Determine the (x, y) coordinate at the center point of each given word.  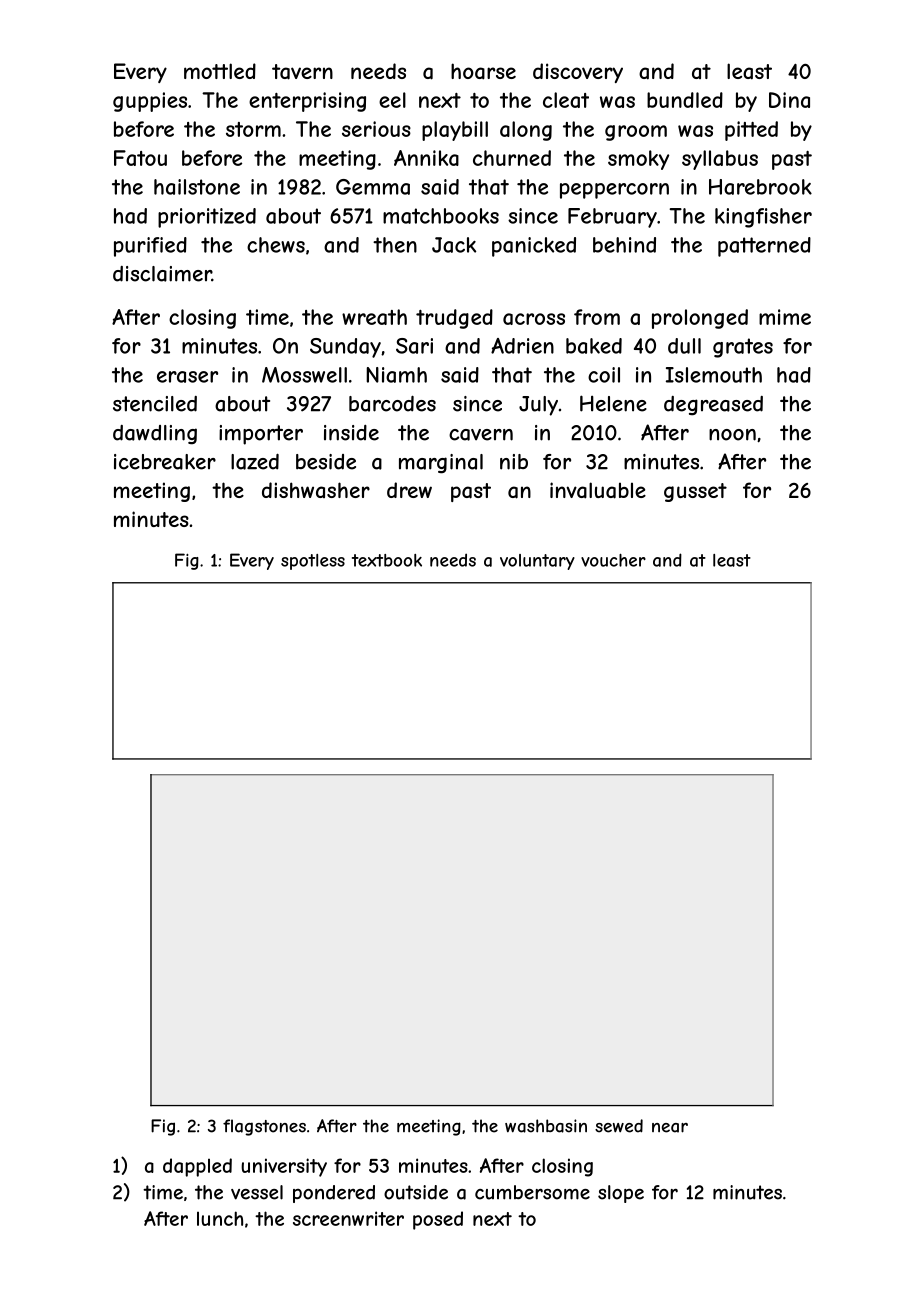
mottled (220, 71)
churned (512, 158)
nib (514, 462)
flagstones (264, 1127)
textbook (387, 560)
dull (684, 346)
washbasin (546, 1126)
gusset (695, 492)
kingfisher (763, 218)
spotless (313, 562)
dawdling (155, 435)
